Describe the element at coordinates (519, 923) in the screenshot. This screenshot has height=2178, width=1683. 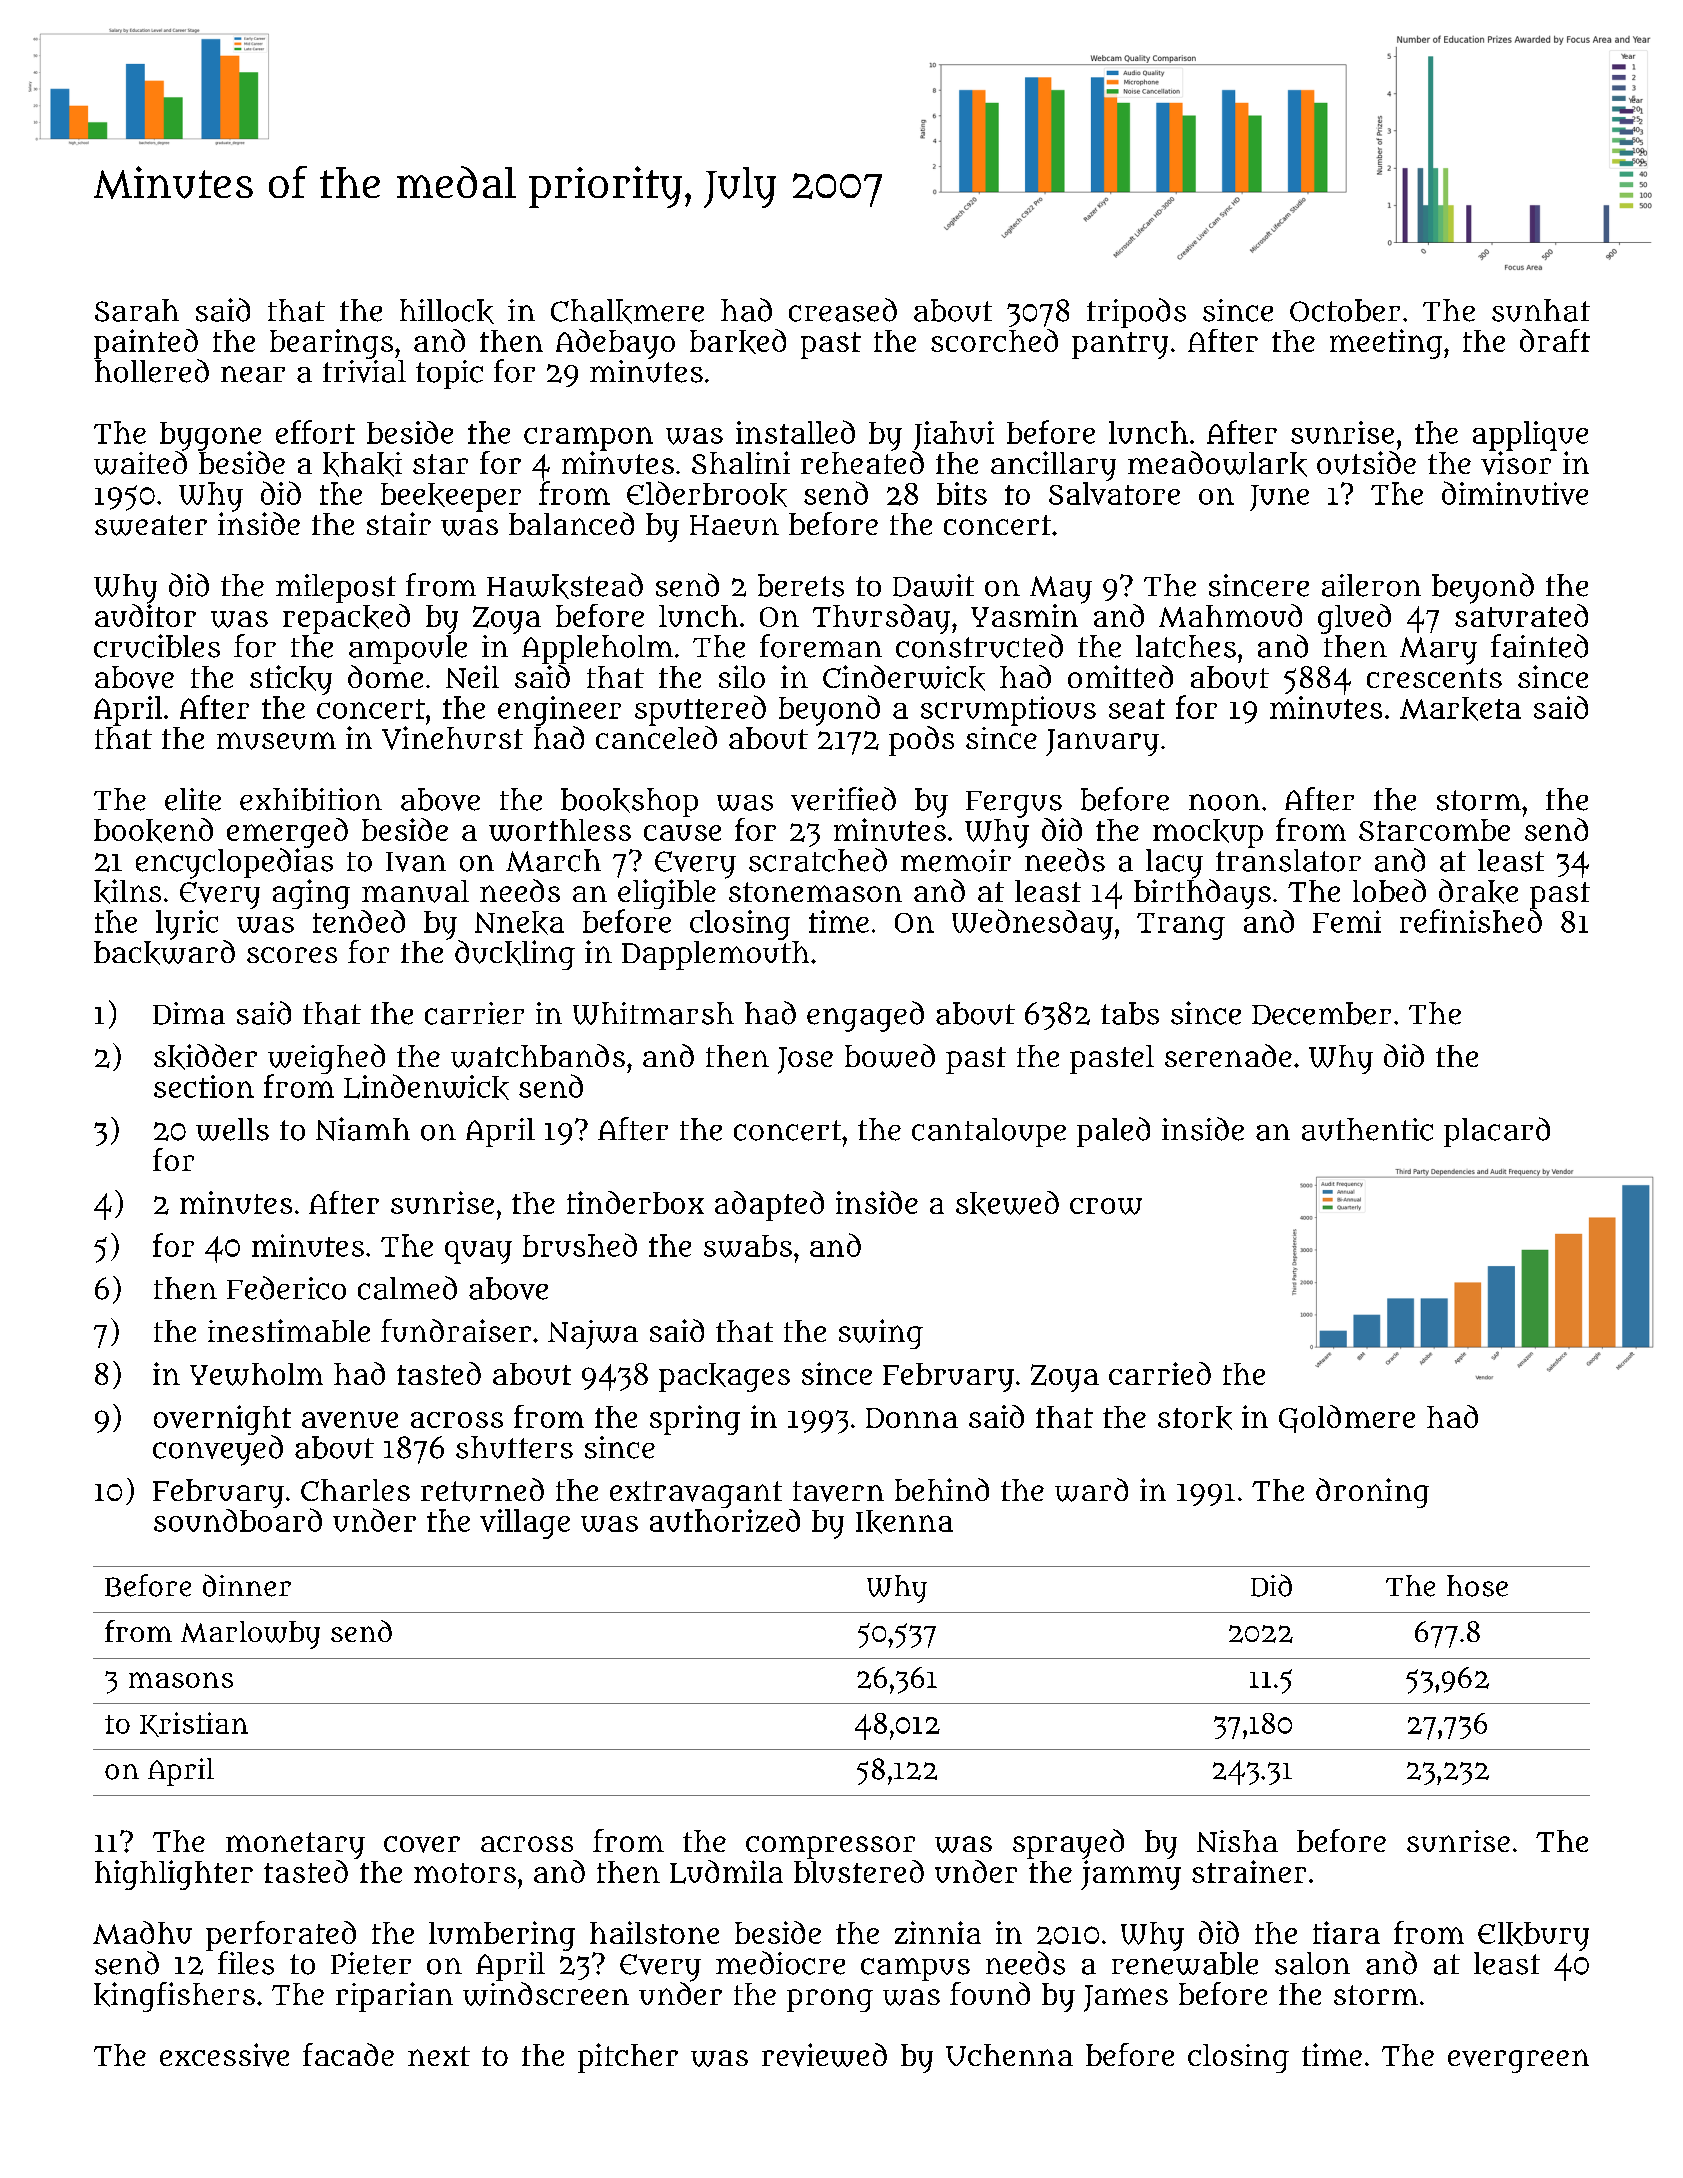
I see `Nneka` at that location.
